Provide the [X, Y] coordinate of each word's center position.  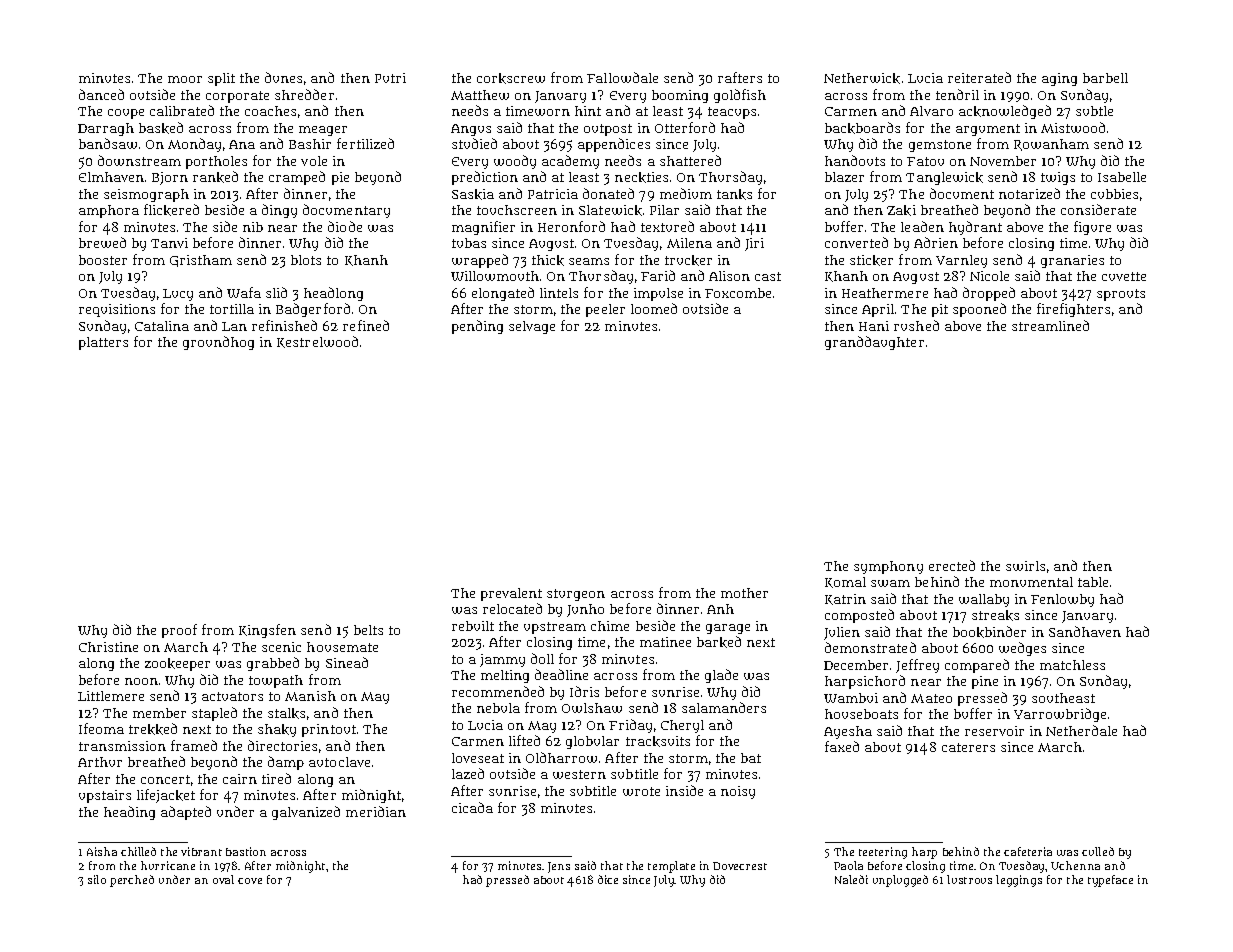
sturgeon [576, 595]
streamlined [1050, 325]
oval [223, 879]
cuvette [1124, 276]
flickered [171, 210]
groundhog [218, 343]
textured [667, 226]
